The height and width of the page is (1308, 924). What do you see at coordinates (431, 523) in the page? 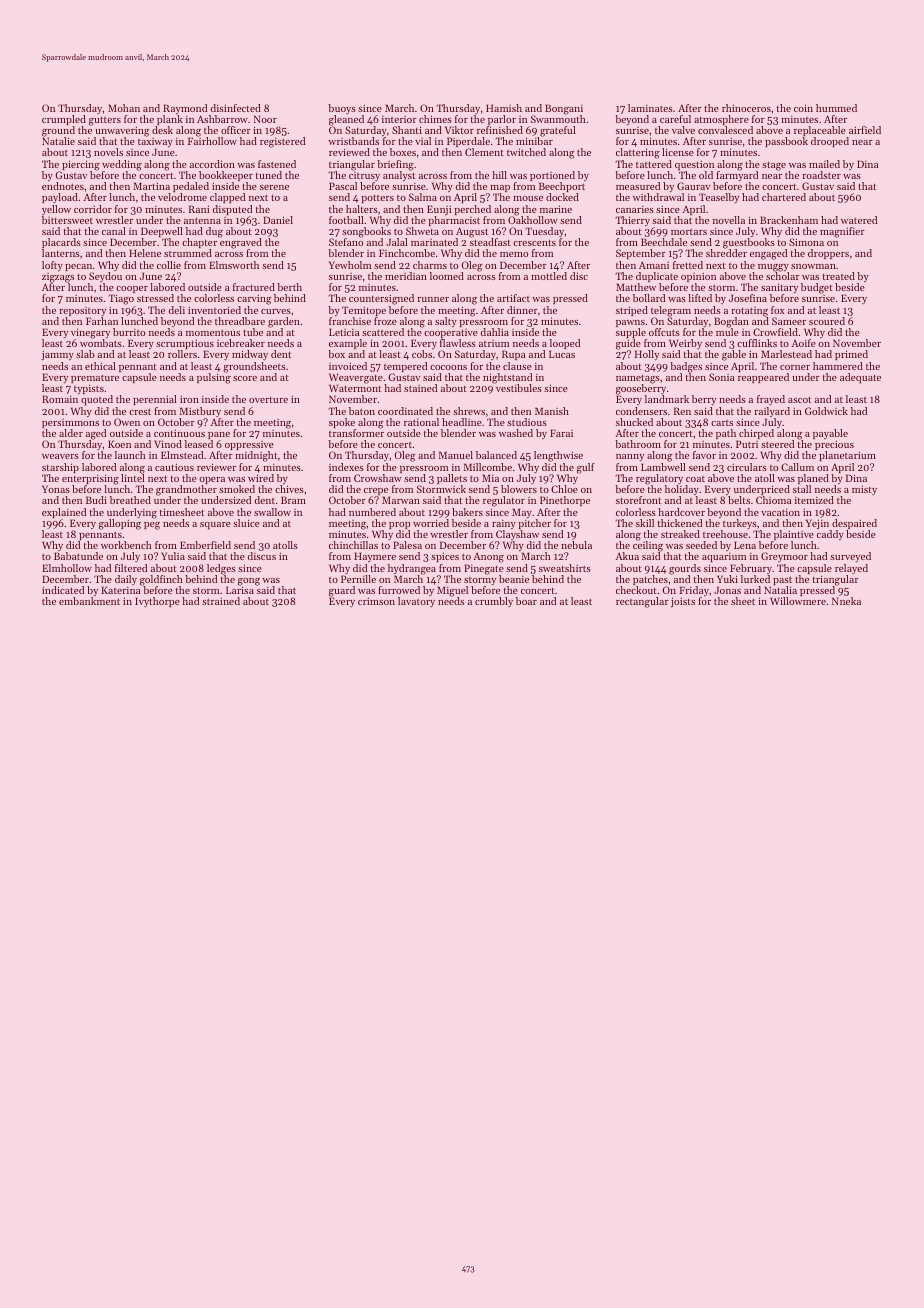
I see `worried` at bounding box center [431, 523].
